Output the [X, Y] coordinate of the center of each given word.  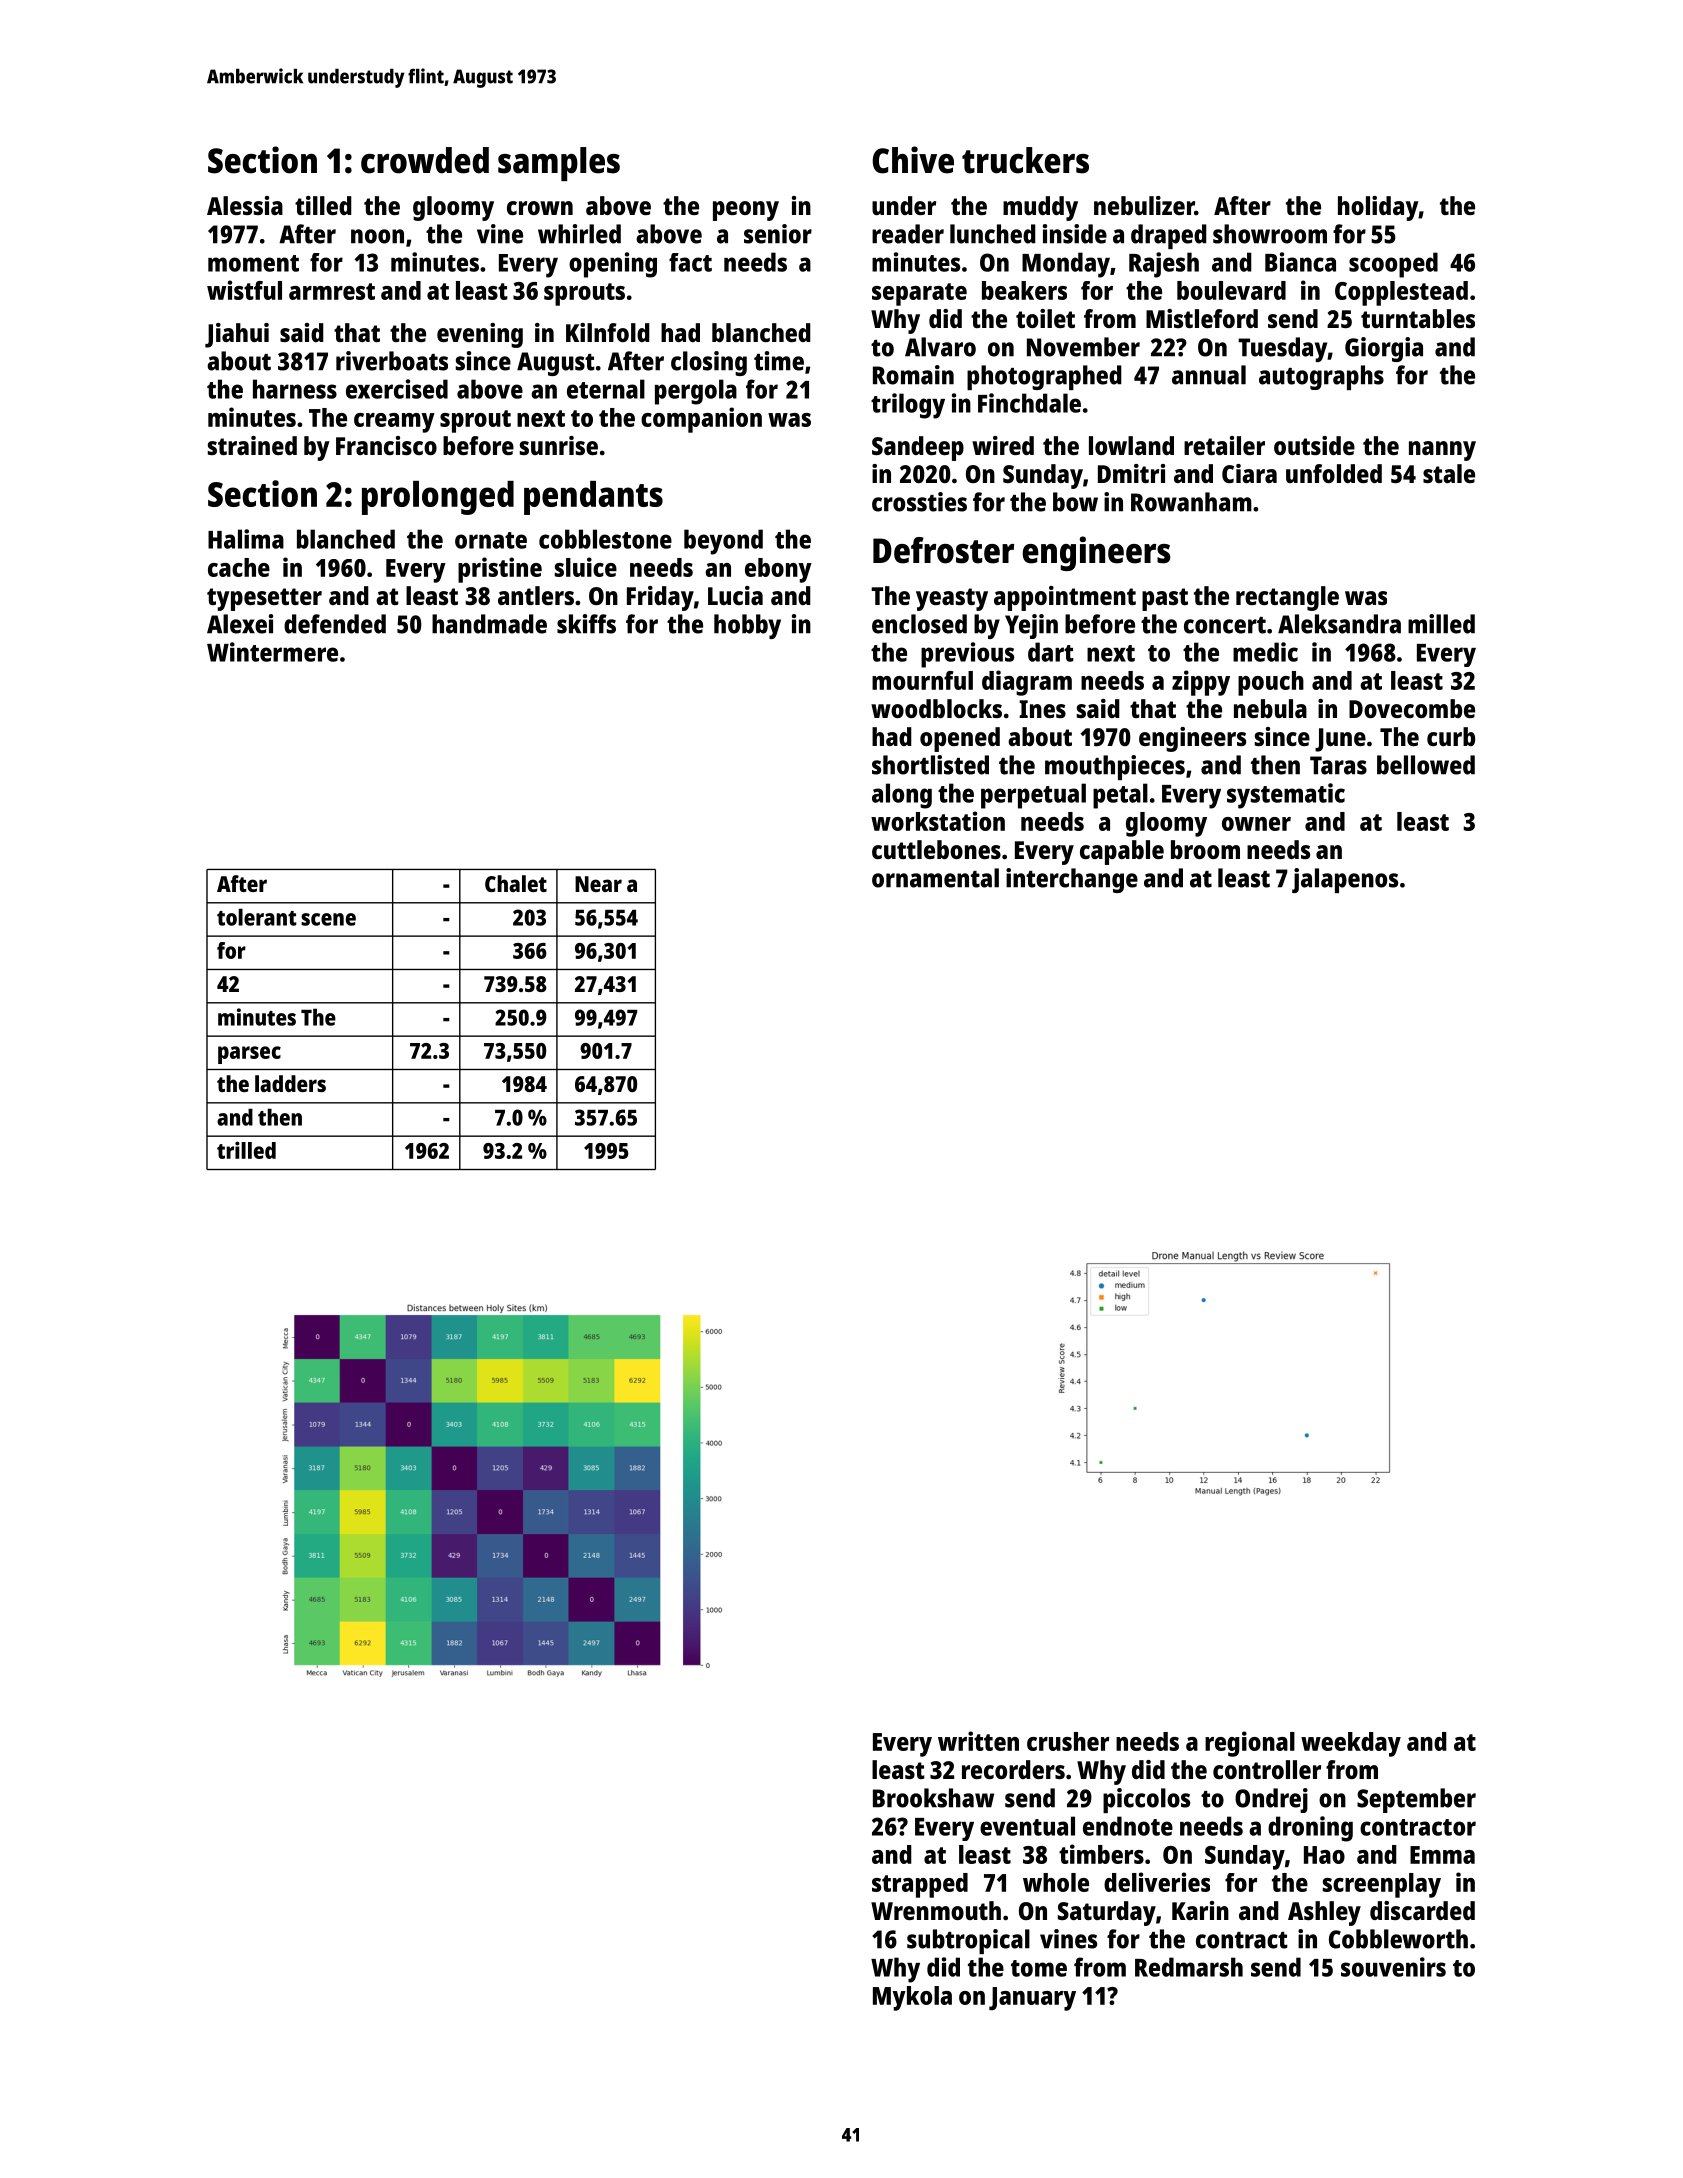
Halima [246, 539]
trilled [246, 1150]
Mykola [912, 1998]
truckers [1025, 160]
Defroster [943, 550]
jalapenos [1345, 880]
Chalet [516, 883]
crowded [425, 160]
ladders [290, 1083]
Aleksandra [1339, 624]
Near [598, 884]
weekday [1351, 1744]
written [978, 1741]
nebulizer [1144, 205]
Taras [1338, 765]
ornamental [935, 878]
